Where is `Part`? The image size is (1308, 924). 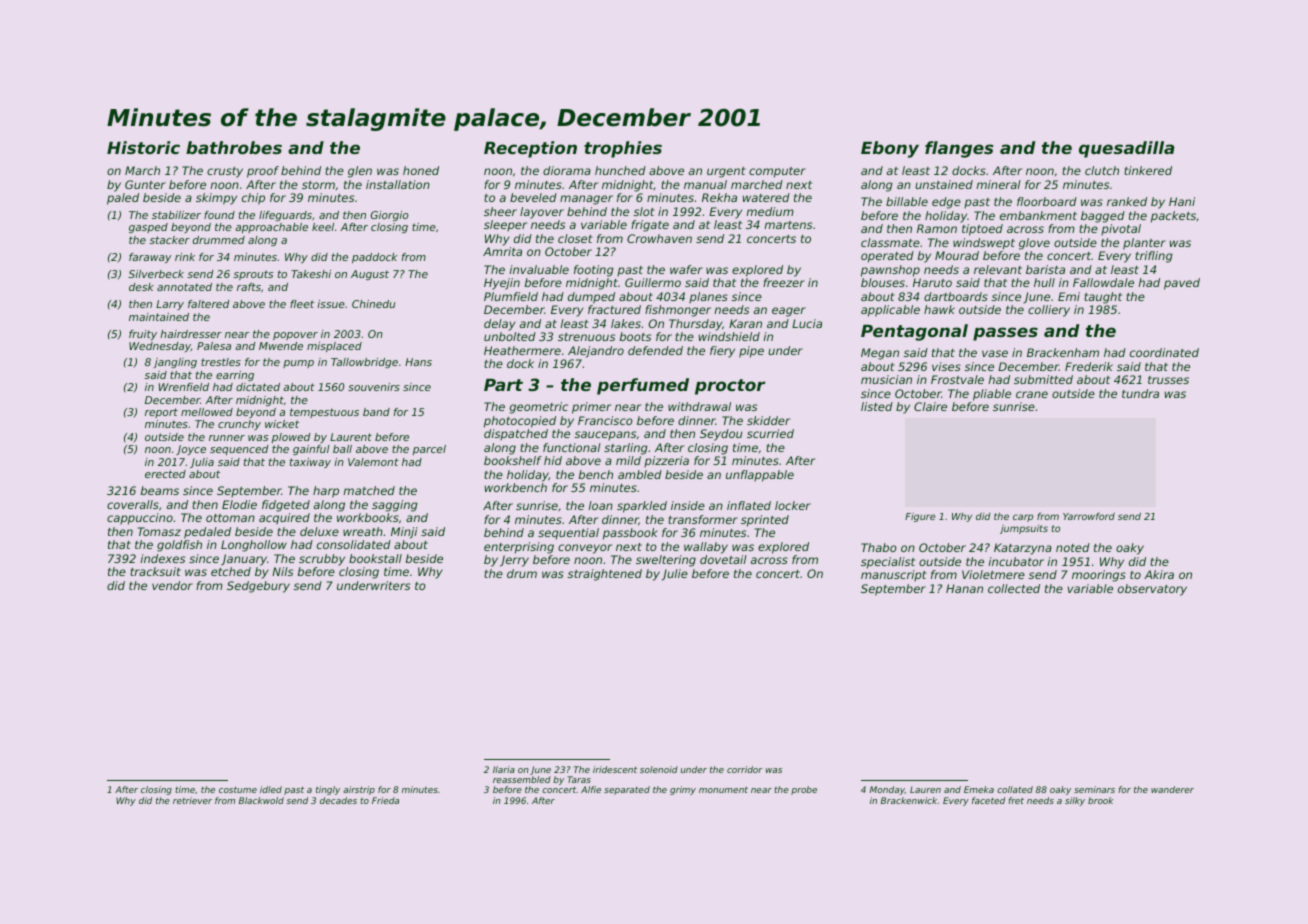
Part is located at coordinates (503, 385).
